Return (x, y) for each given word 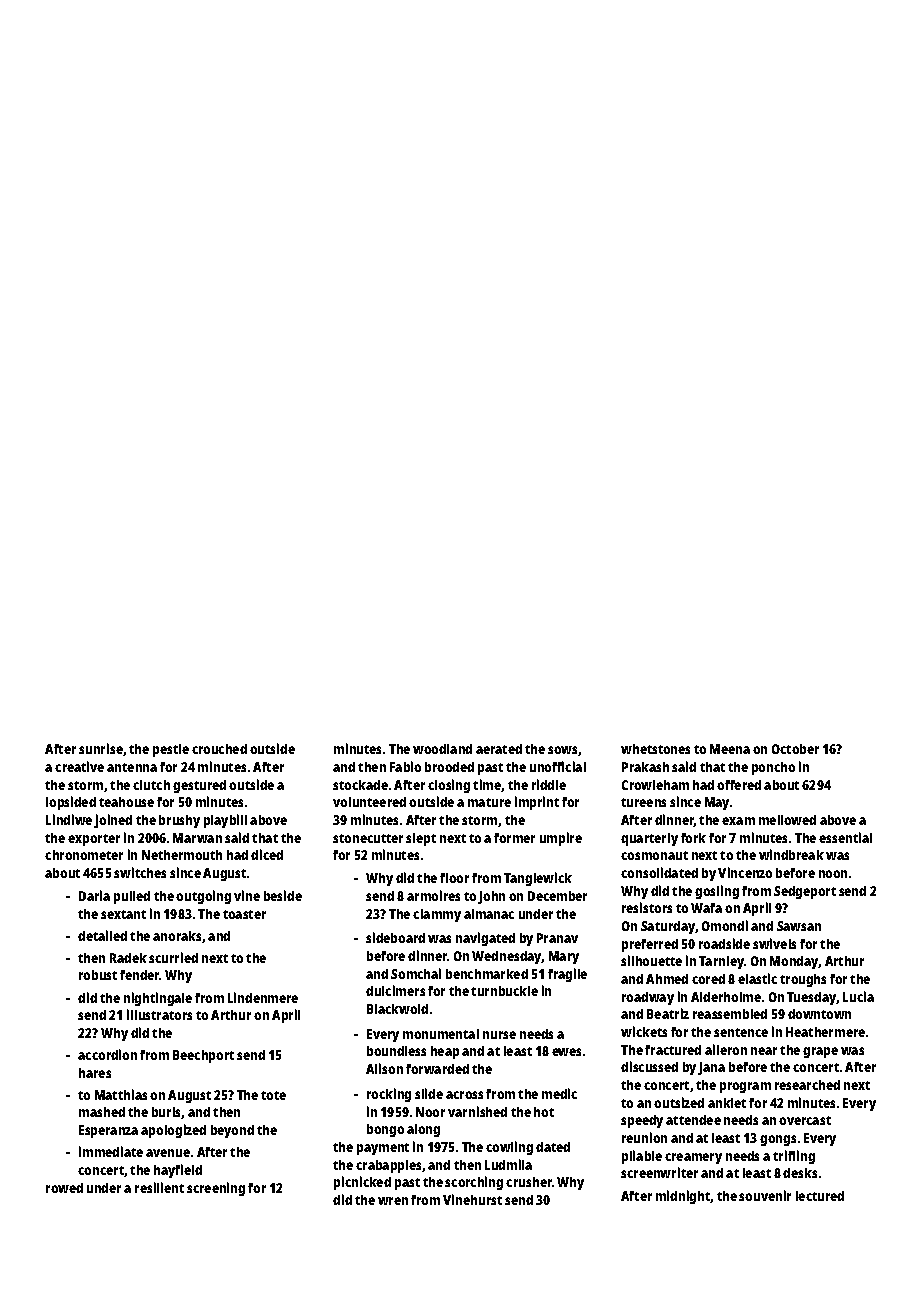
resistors (647, 907)
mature (489, 802)
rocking (389, 1095)
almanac (489, 914)
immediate (111, 1151)
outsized (679, 1102)
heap (445, 1052)
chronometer (84, 855)
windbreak (791, 854)
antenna (132, 767)
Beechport (203, 1056)
